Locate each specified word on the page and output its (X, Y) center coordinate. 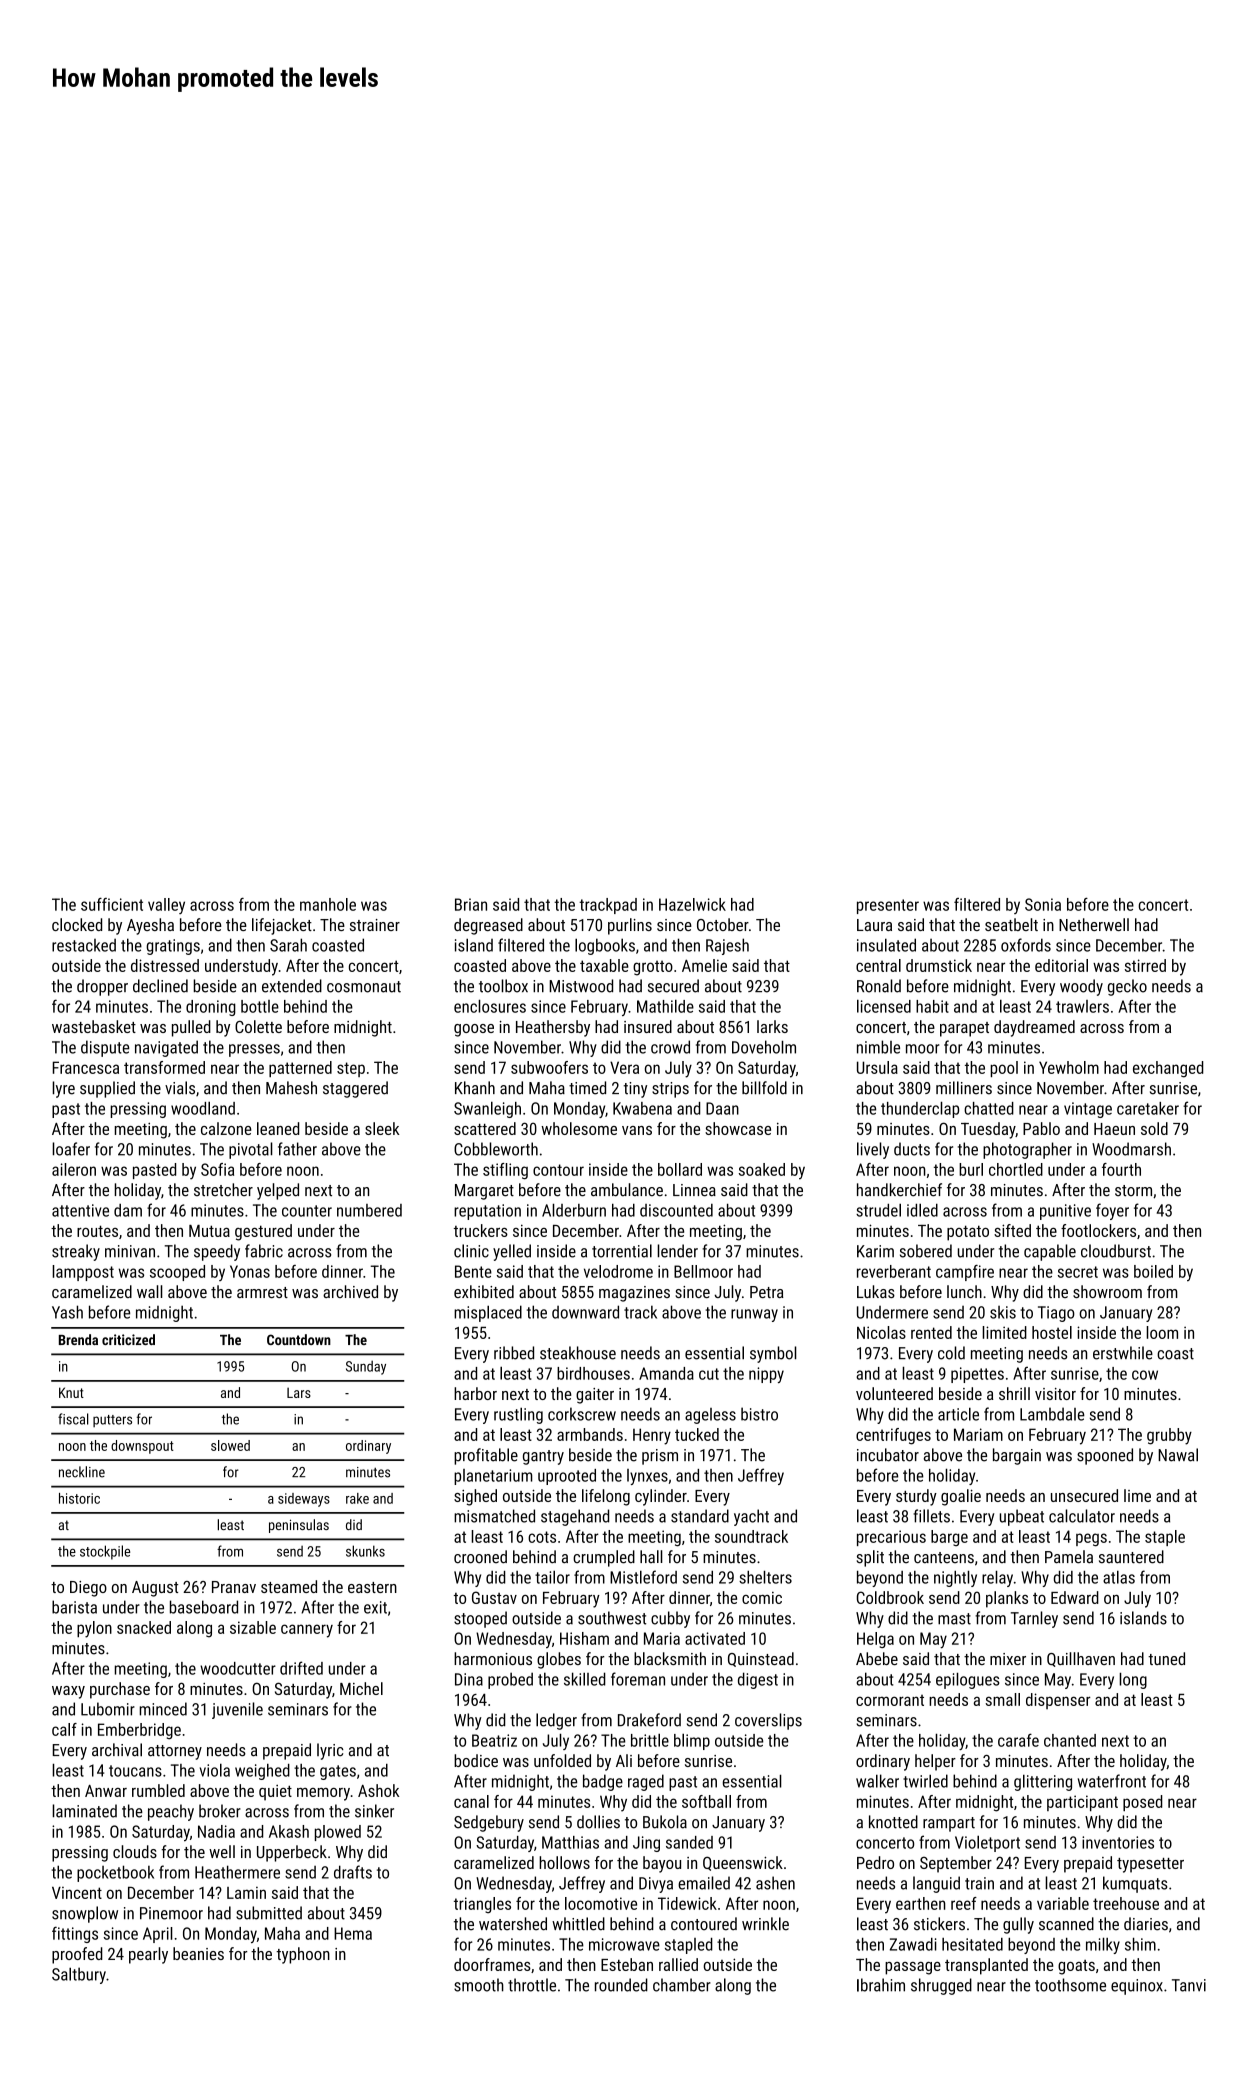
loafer (71, 1149)
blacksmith (670, 1658)
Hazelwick (692, 904)
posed (1142, 1803)
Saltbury (79, 1975)
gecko (1127, 987)
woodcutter (238, 1668)
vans (637, 1130)
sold (1154, 1128)
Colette (258, 1026)
